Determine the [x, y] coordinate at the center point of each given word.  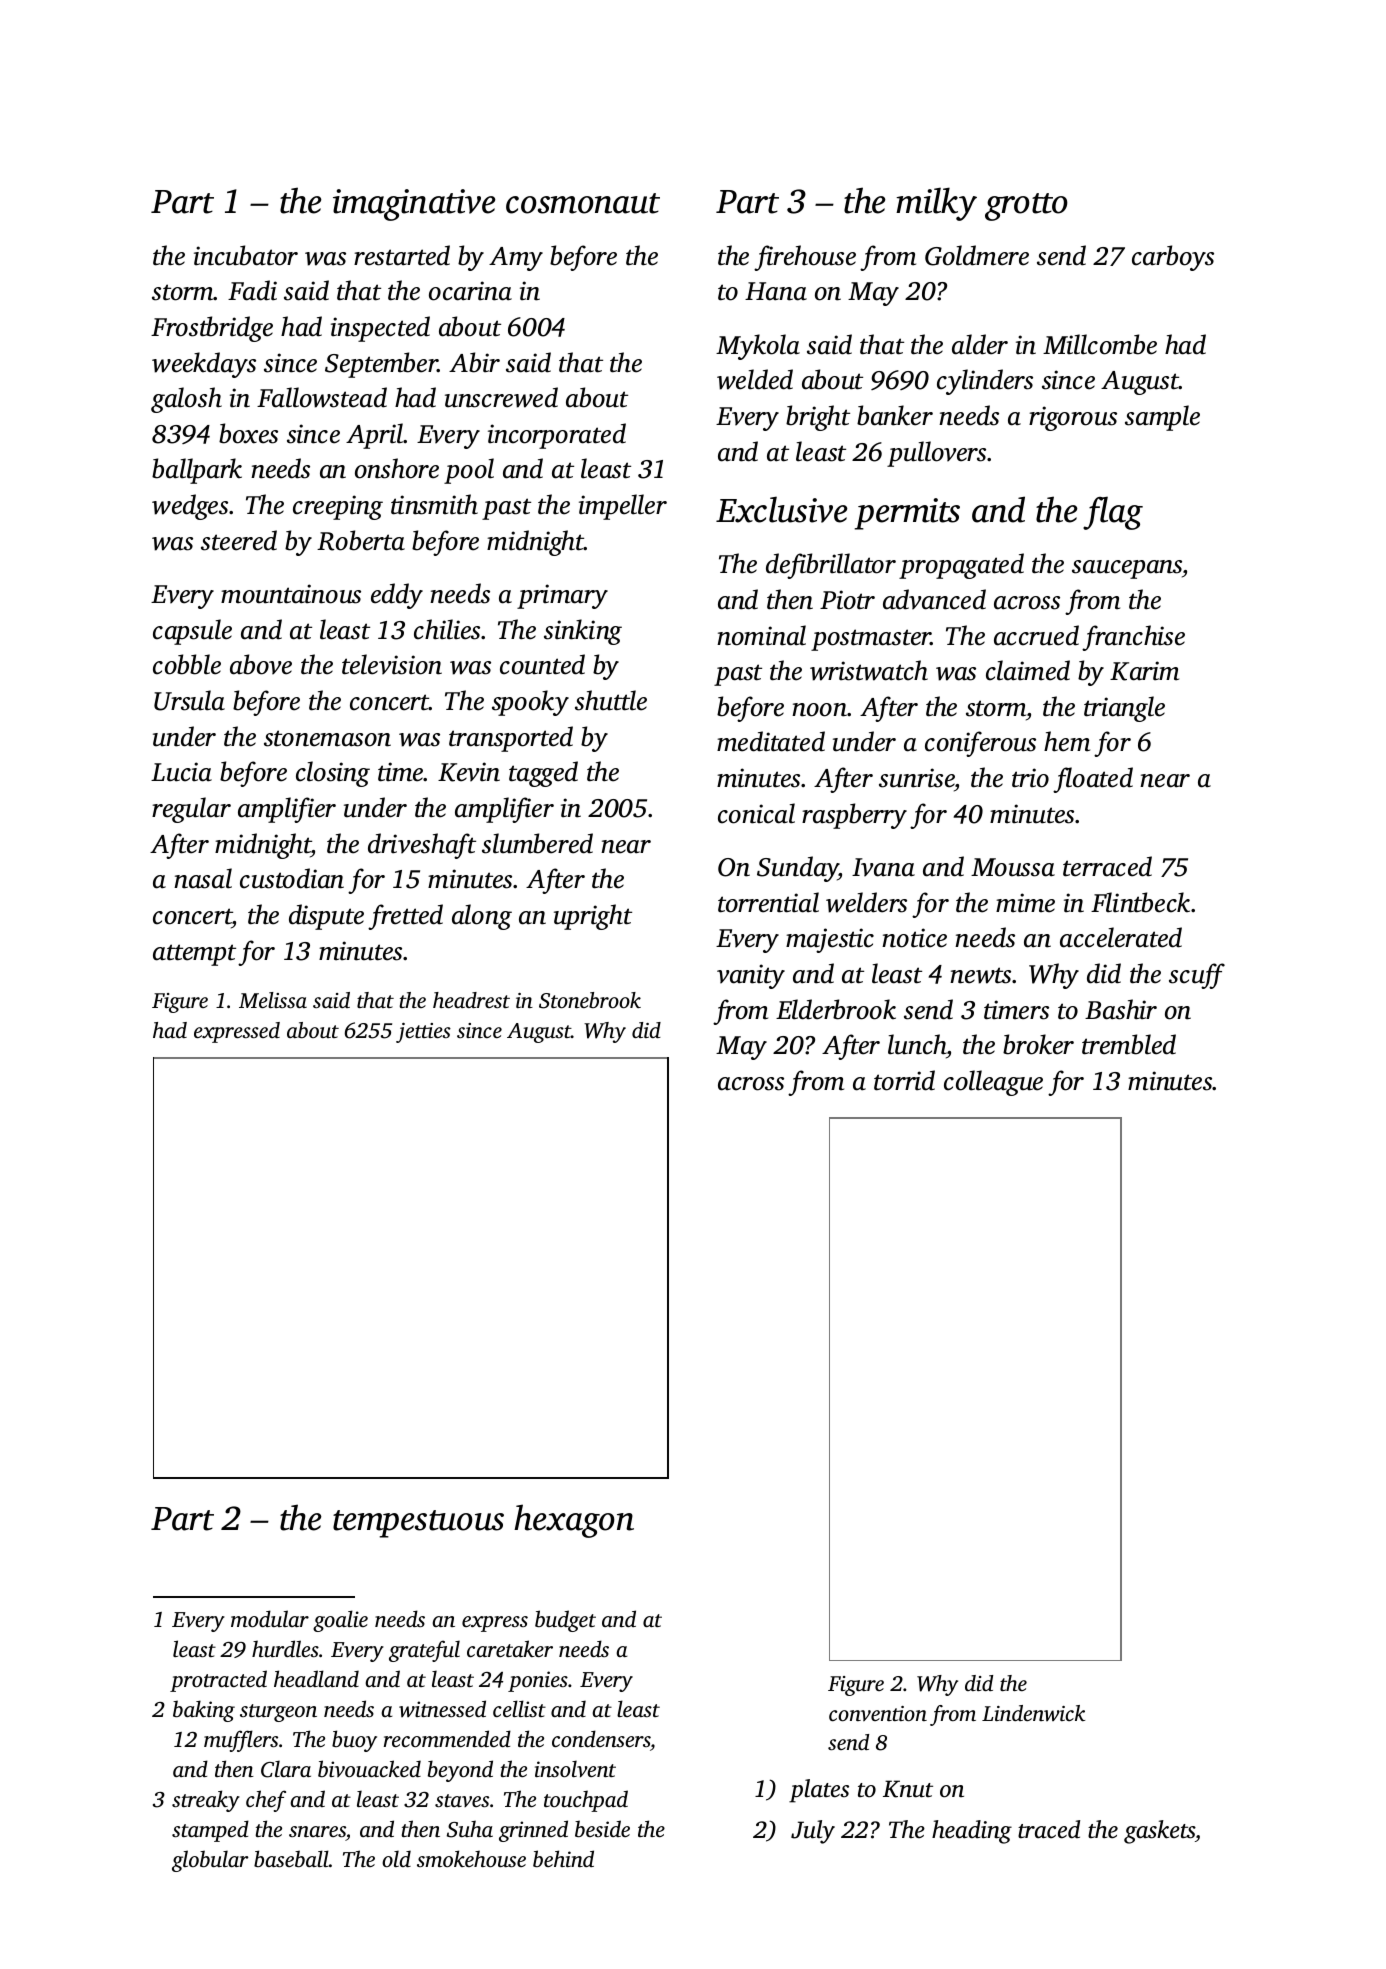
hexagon [574, 1521]
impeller [623, 507]
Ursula [189, 700]
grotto [1026, 207]
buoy [354, 1741]
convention [878, 1713]
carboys [1173, 258]
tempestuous [418, 1524]
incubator [246, 255]
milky [936, 204]
